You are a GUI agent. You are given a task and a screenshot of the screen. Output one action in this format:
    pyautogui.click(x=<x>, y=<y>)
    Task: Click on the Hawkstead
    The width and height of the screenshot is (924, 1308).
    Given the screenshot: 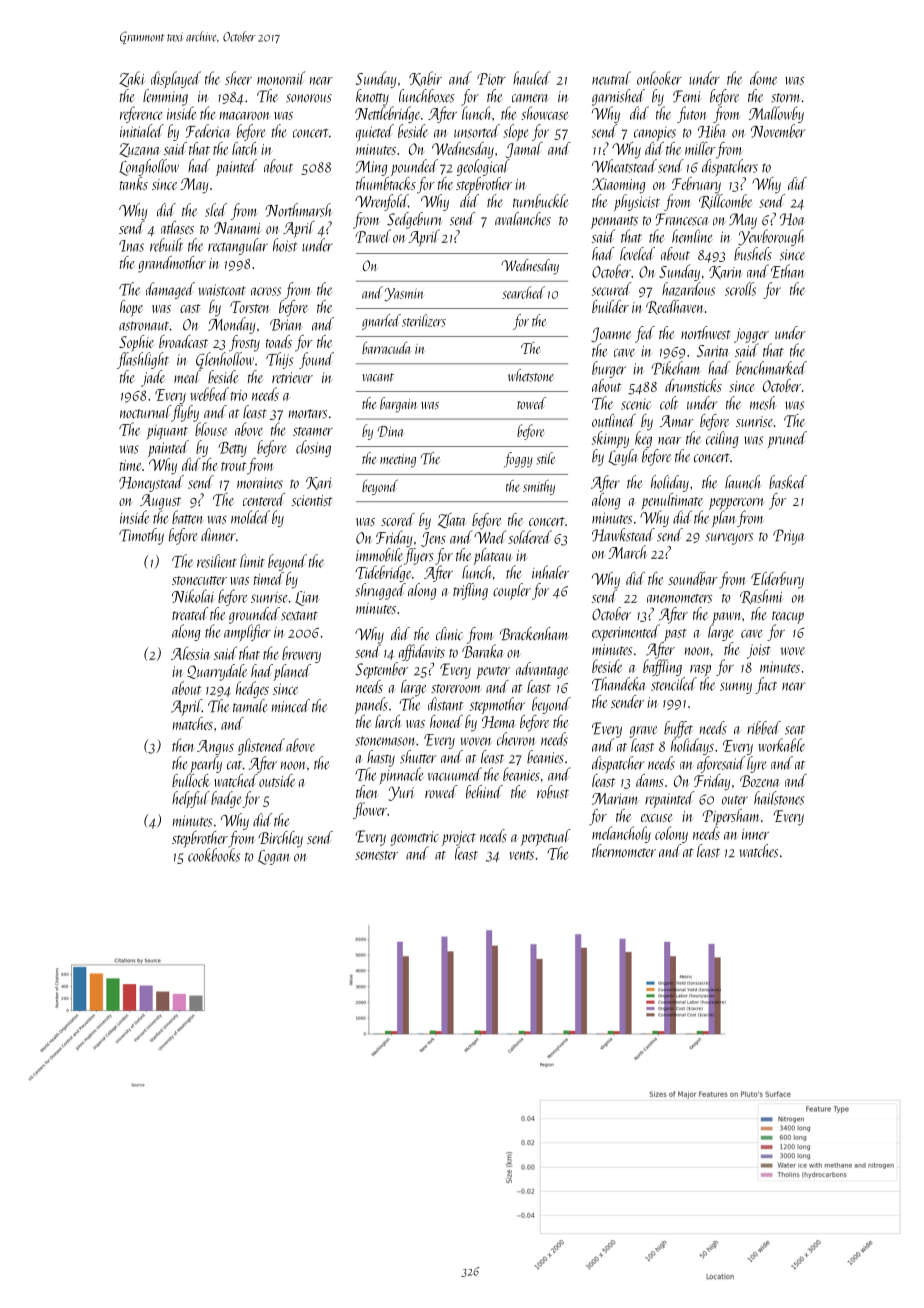 What is the action you would take?
    pyautogui.click(x=623, y=535)
